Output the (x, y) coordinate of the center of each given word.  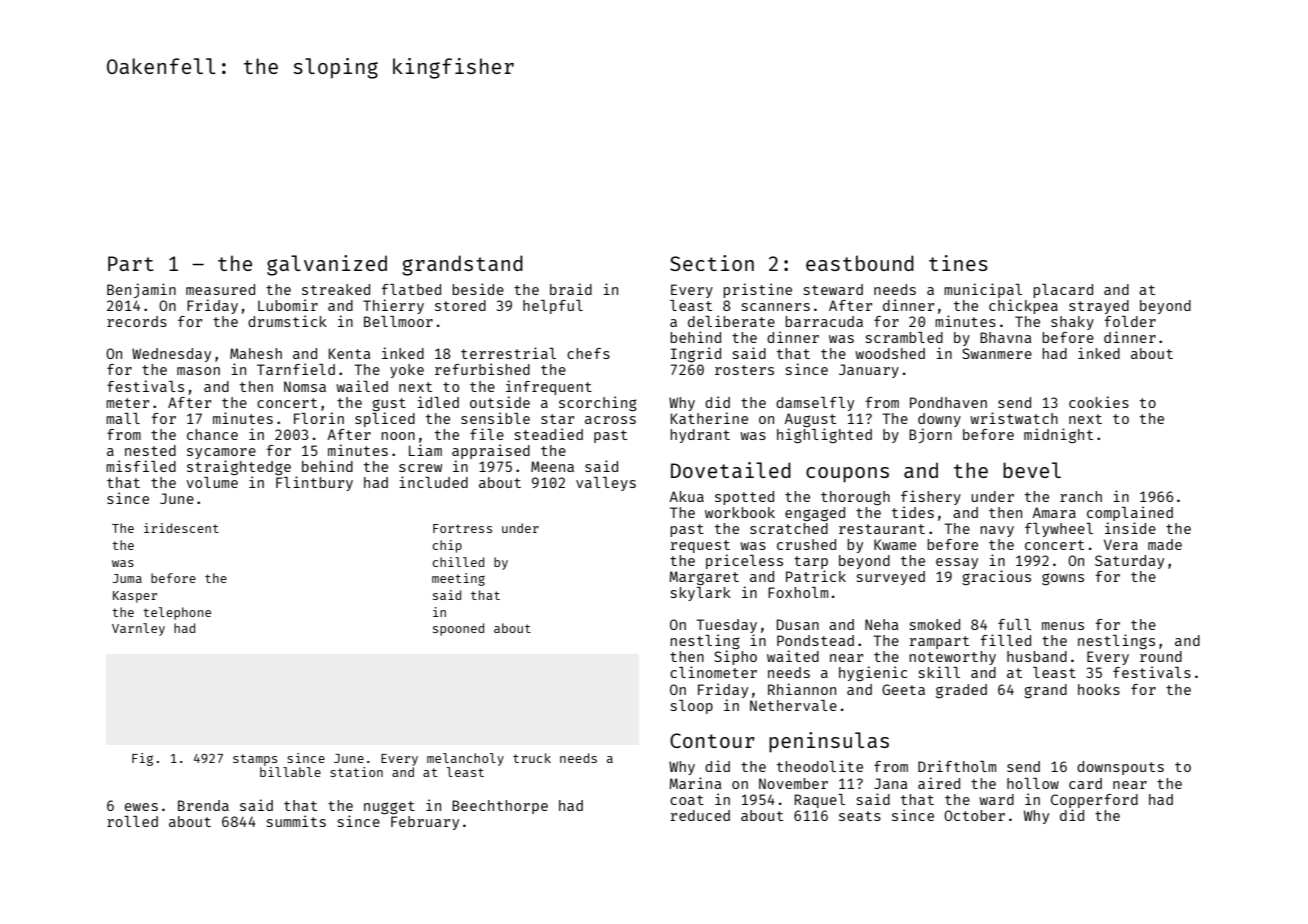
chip (447, 546)
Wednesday (171, 355)
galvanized (327, 265)
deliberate (731, 321)
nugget (389, 807)
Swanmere (997, 353)
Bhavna (1006, 337)
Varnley (138, 629)
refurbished (482, 369)
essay (957, 563)
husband (1037, 656)
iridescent (181, 528)
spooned (458, 629)
